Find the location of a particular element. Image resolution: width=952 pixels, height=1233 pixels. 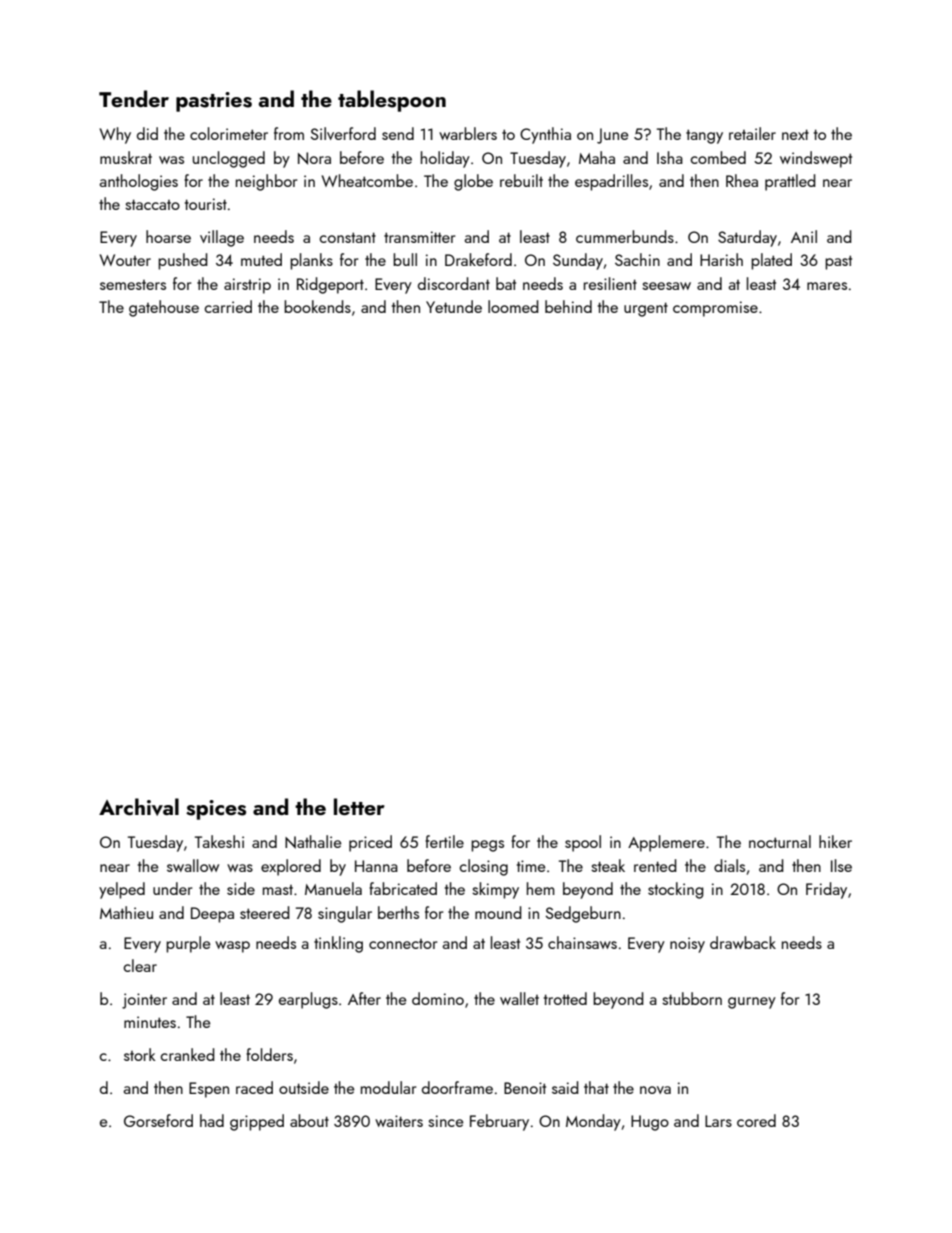

trotted is located at coordinates (565, 998).
